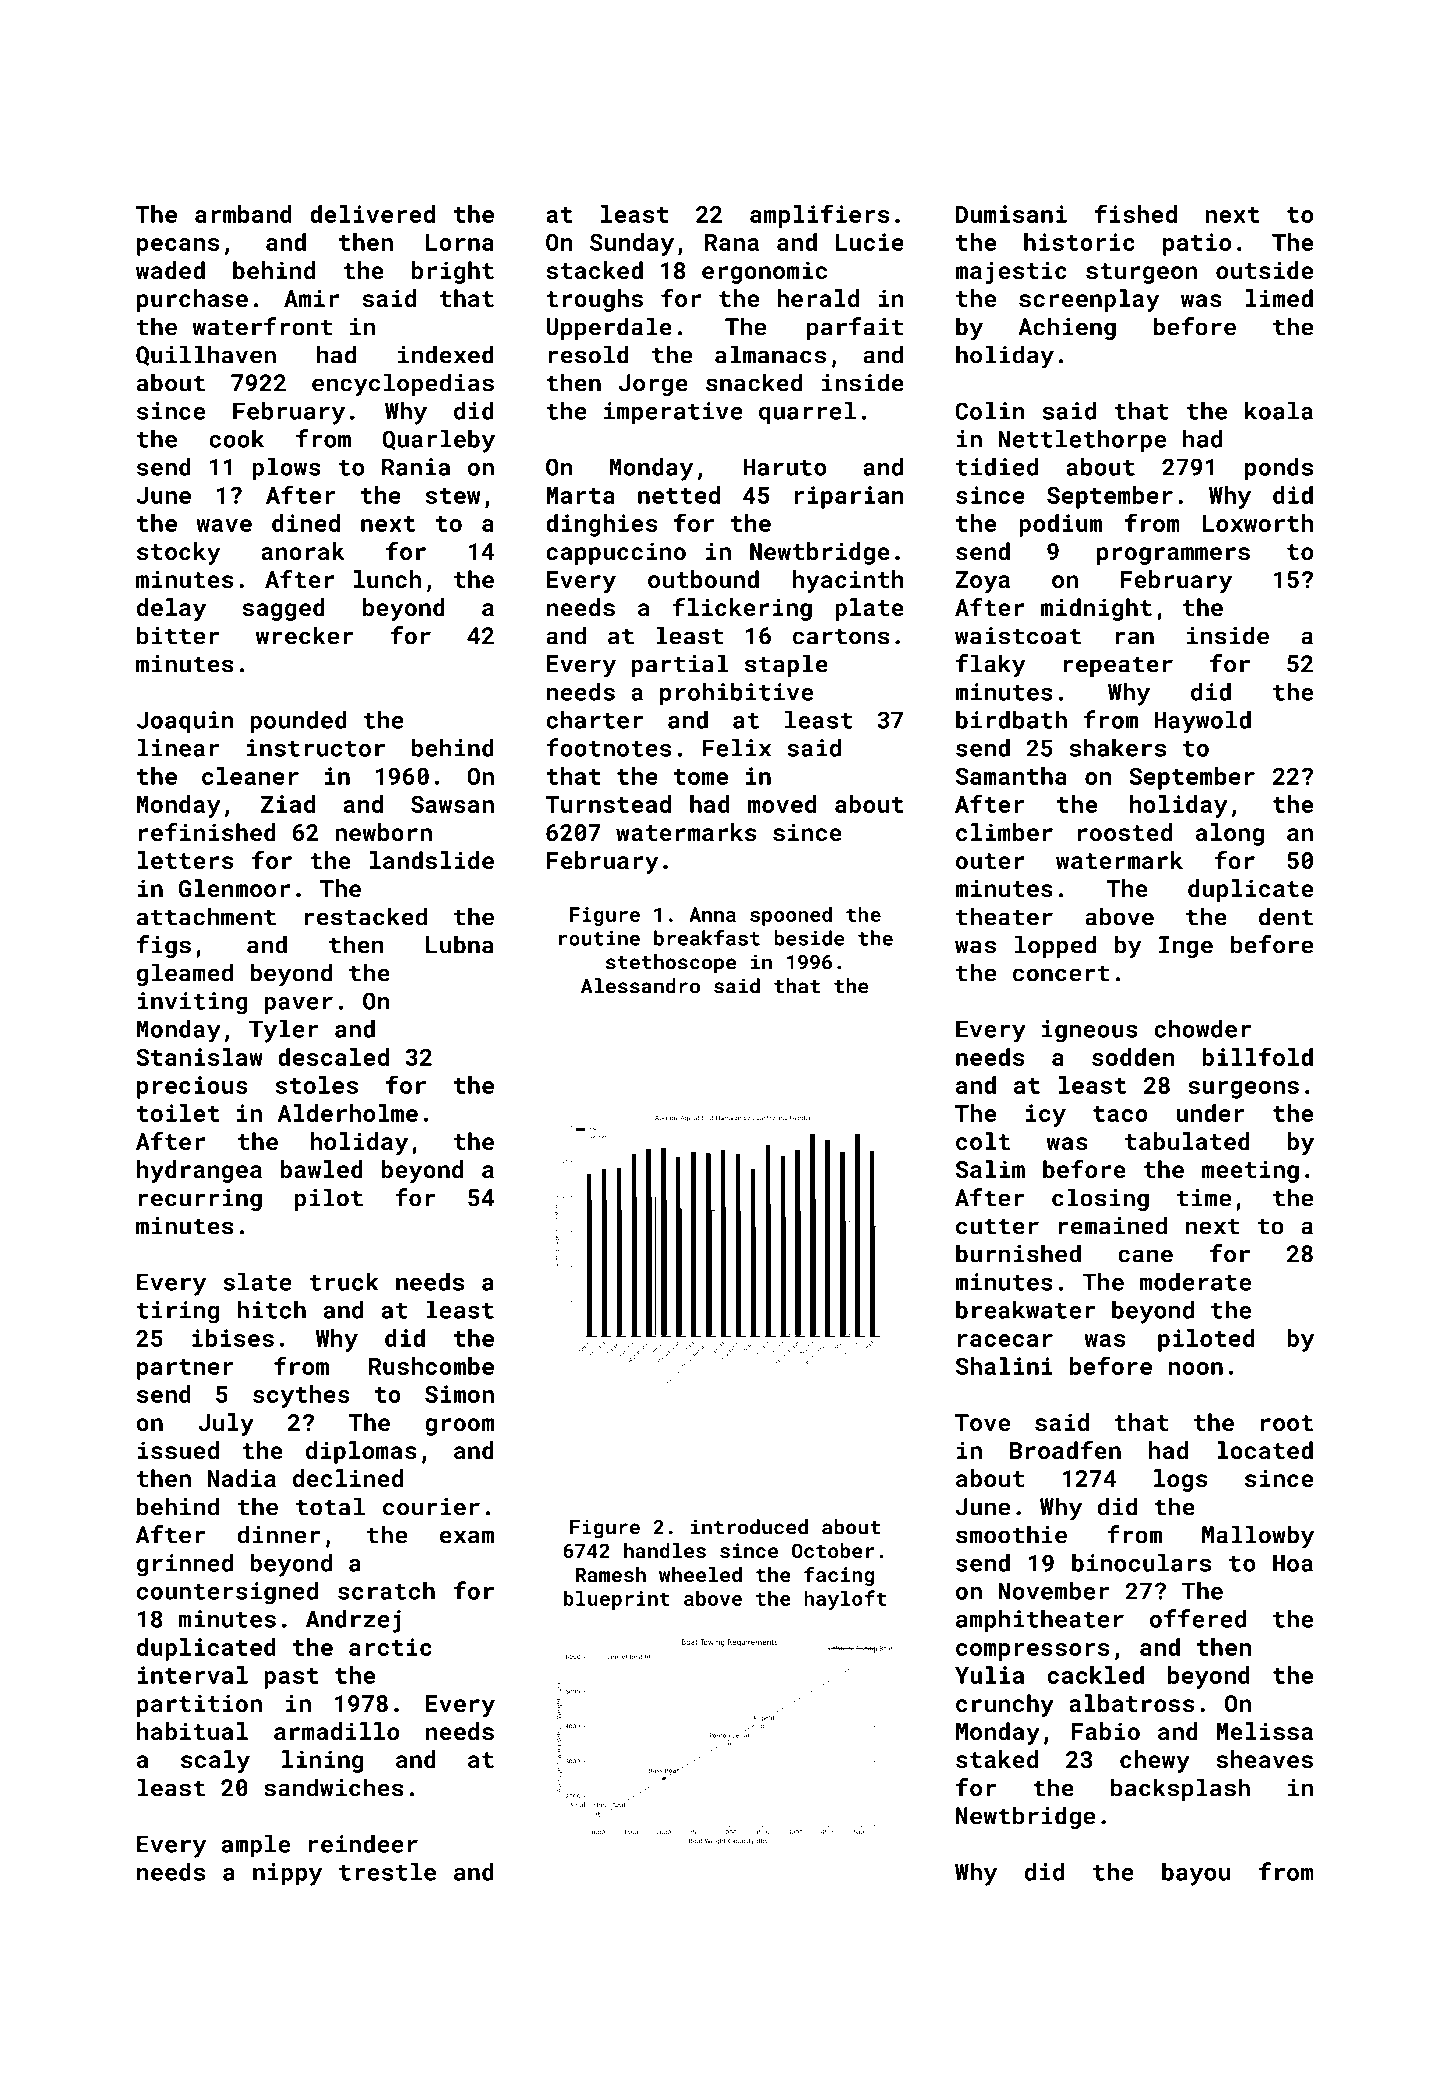 Image resolution: width=1450 pixels, height=2100 pixels. I want to click on courier, so click(431, 1507).
